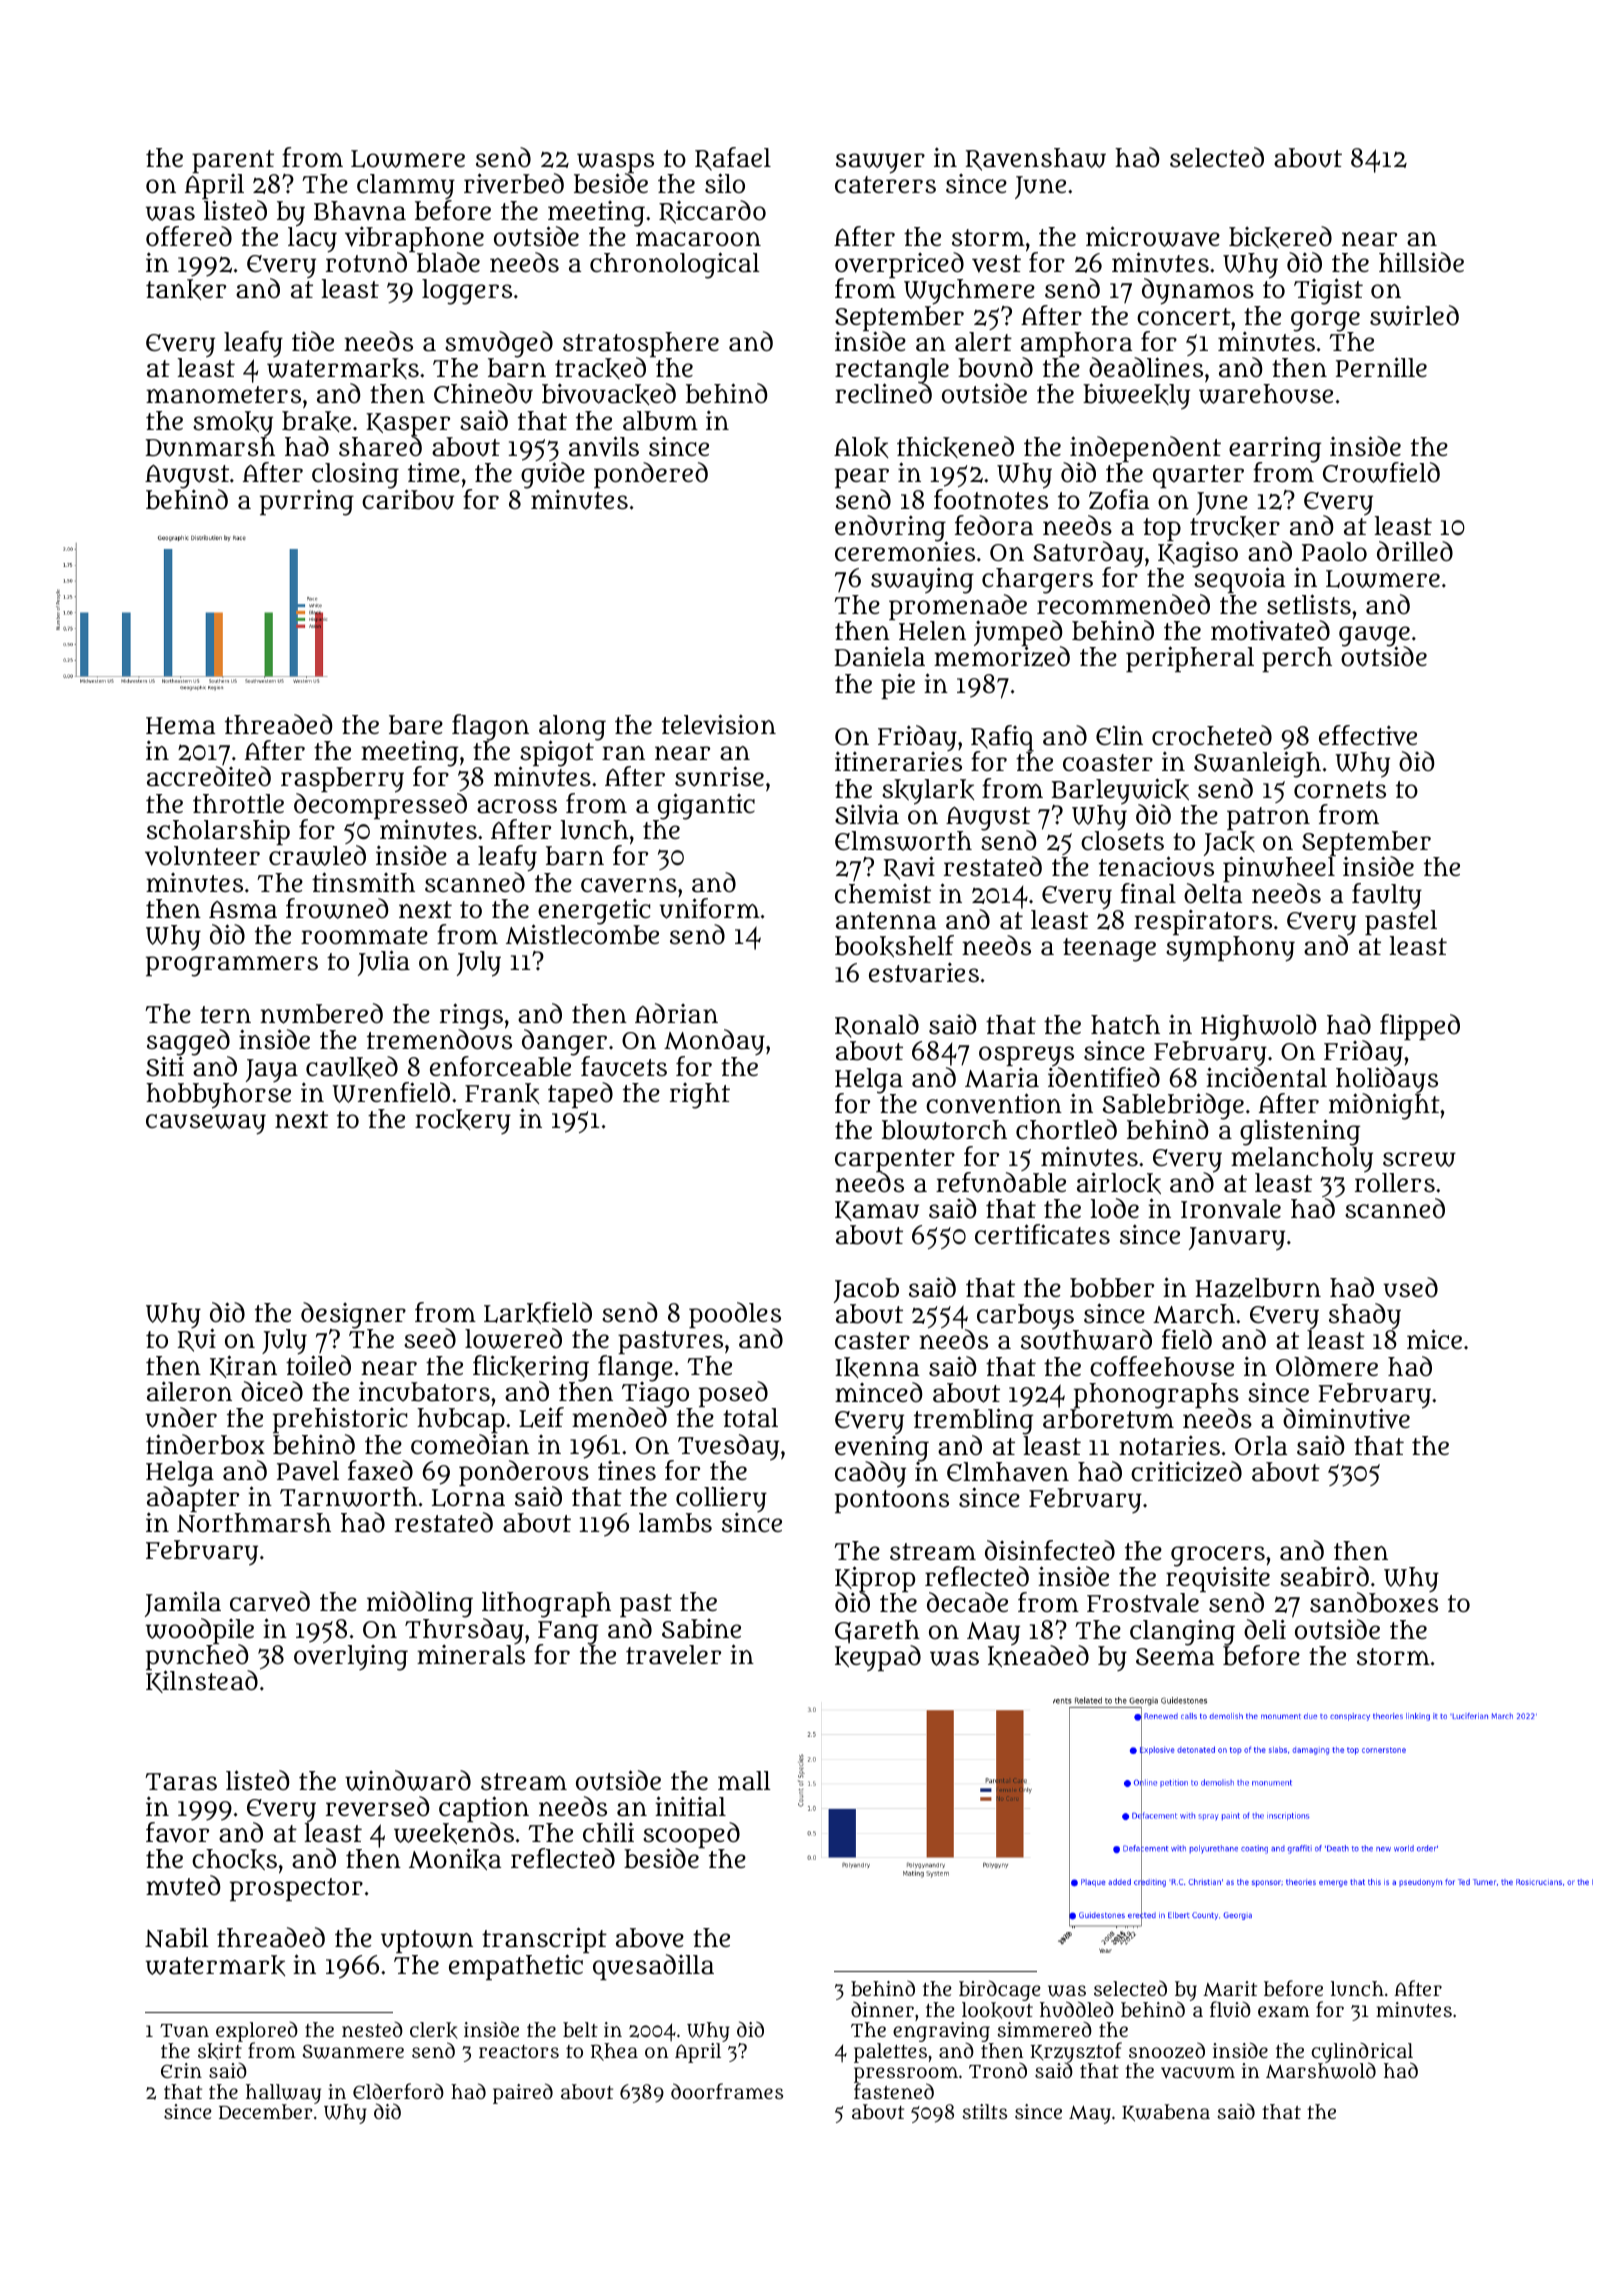  Describe the element at coordinates (1346, 1418) in the document. I see `diminutive` at that location.
